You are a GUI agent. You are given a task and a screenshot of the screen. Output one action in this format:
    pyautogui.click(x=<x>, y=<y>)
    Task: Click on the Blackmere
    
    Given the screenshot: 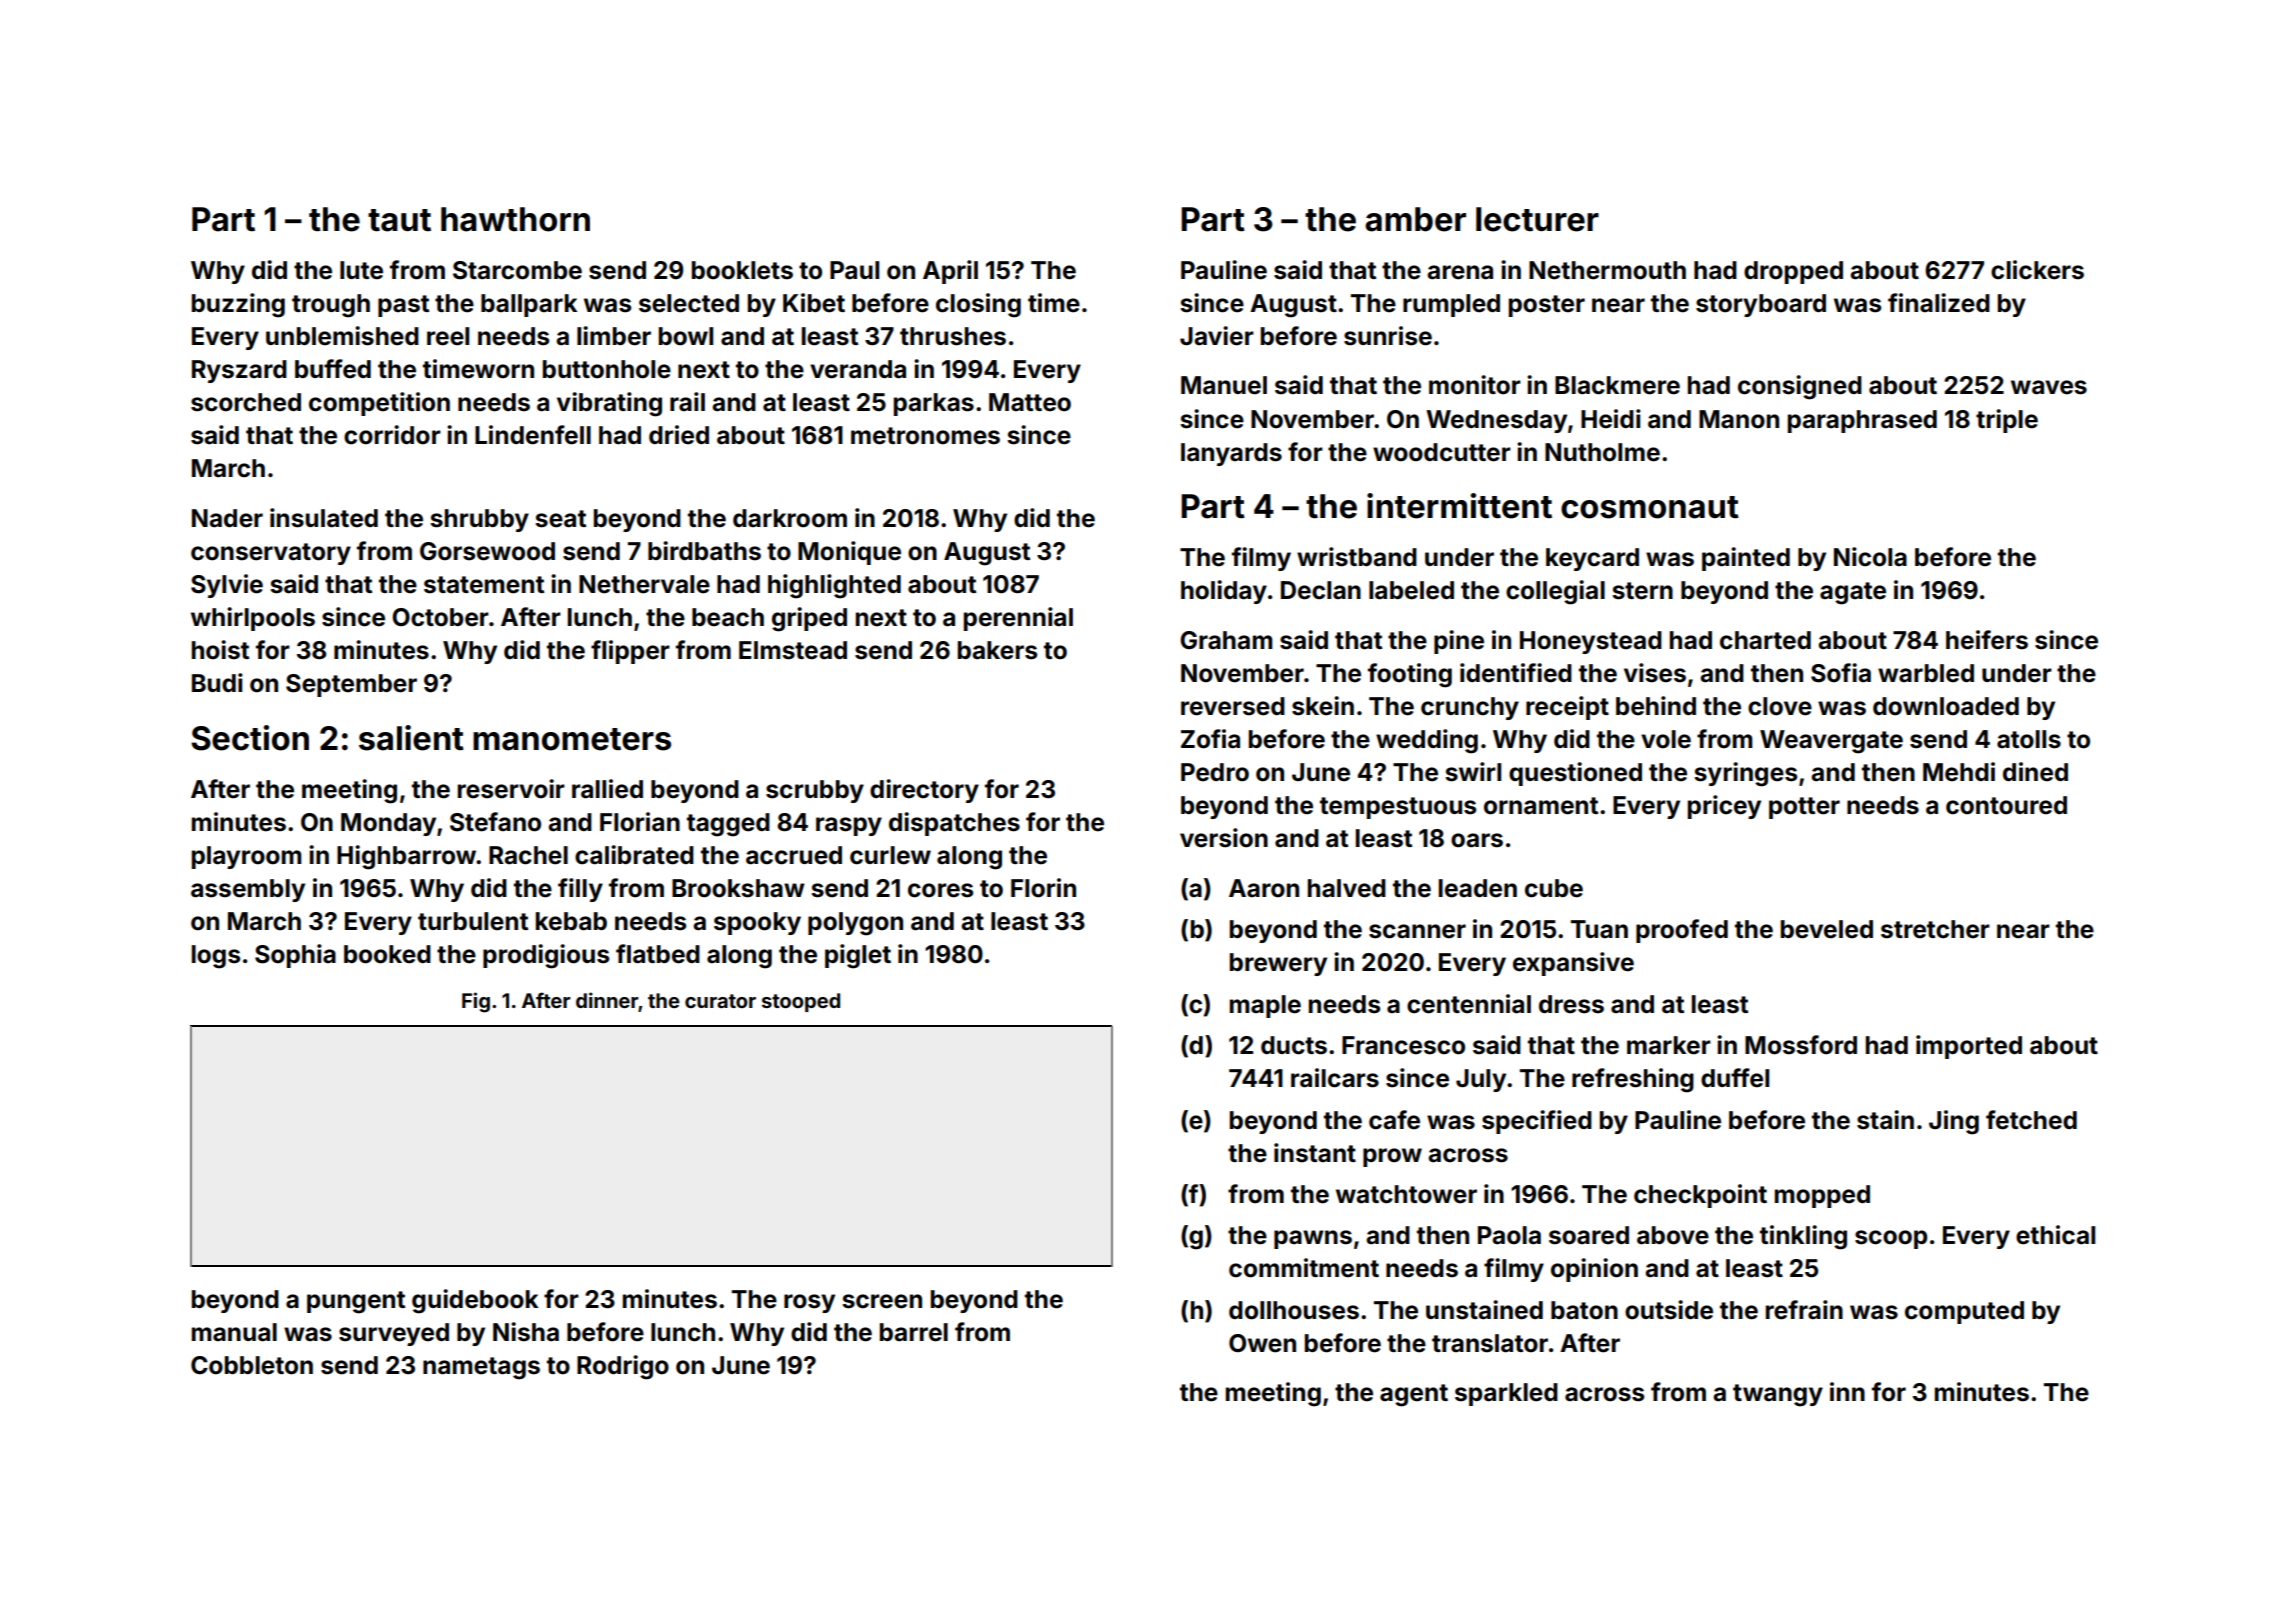 What is the action you would take?
    pyautogui.click(x=1617, y=385)
